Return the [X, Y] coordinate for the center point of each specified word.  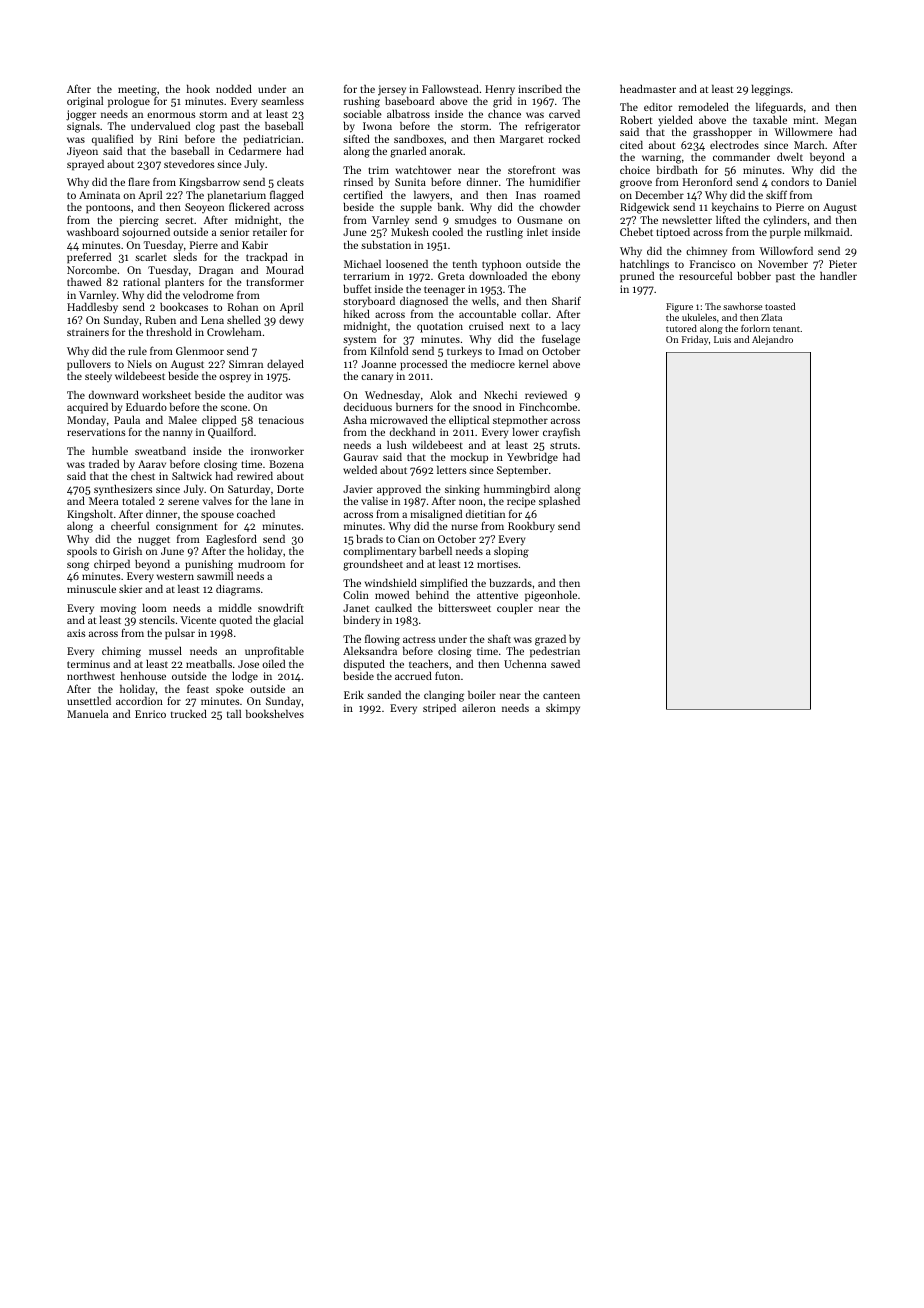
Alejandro [772, 340]
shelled [244, 319]
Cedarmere [255, 150]
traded [104, 463]
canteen [561, 695]
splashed [559, 502]
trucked [189, 713]
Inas [526, 195]
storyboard [369, 302]
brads [369, 538]
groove [636, 184]
